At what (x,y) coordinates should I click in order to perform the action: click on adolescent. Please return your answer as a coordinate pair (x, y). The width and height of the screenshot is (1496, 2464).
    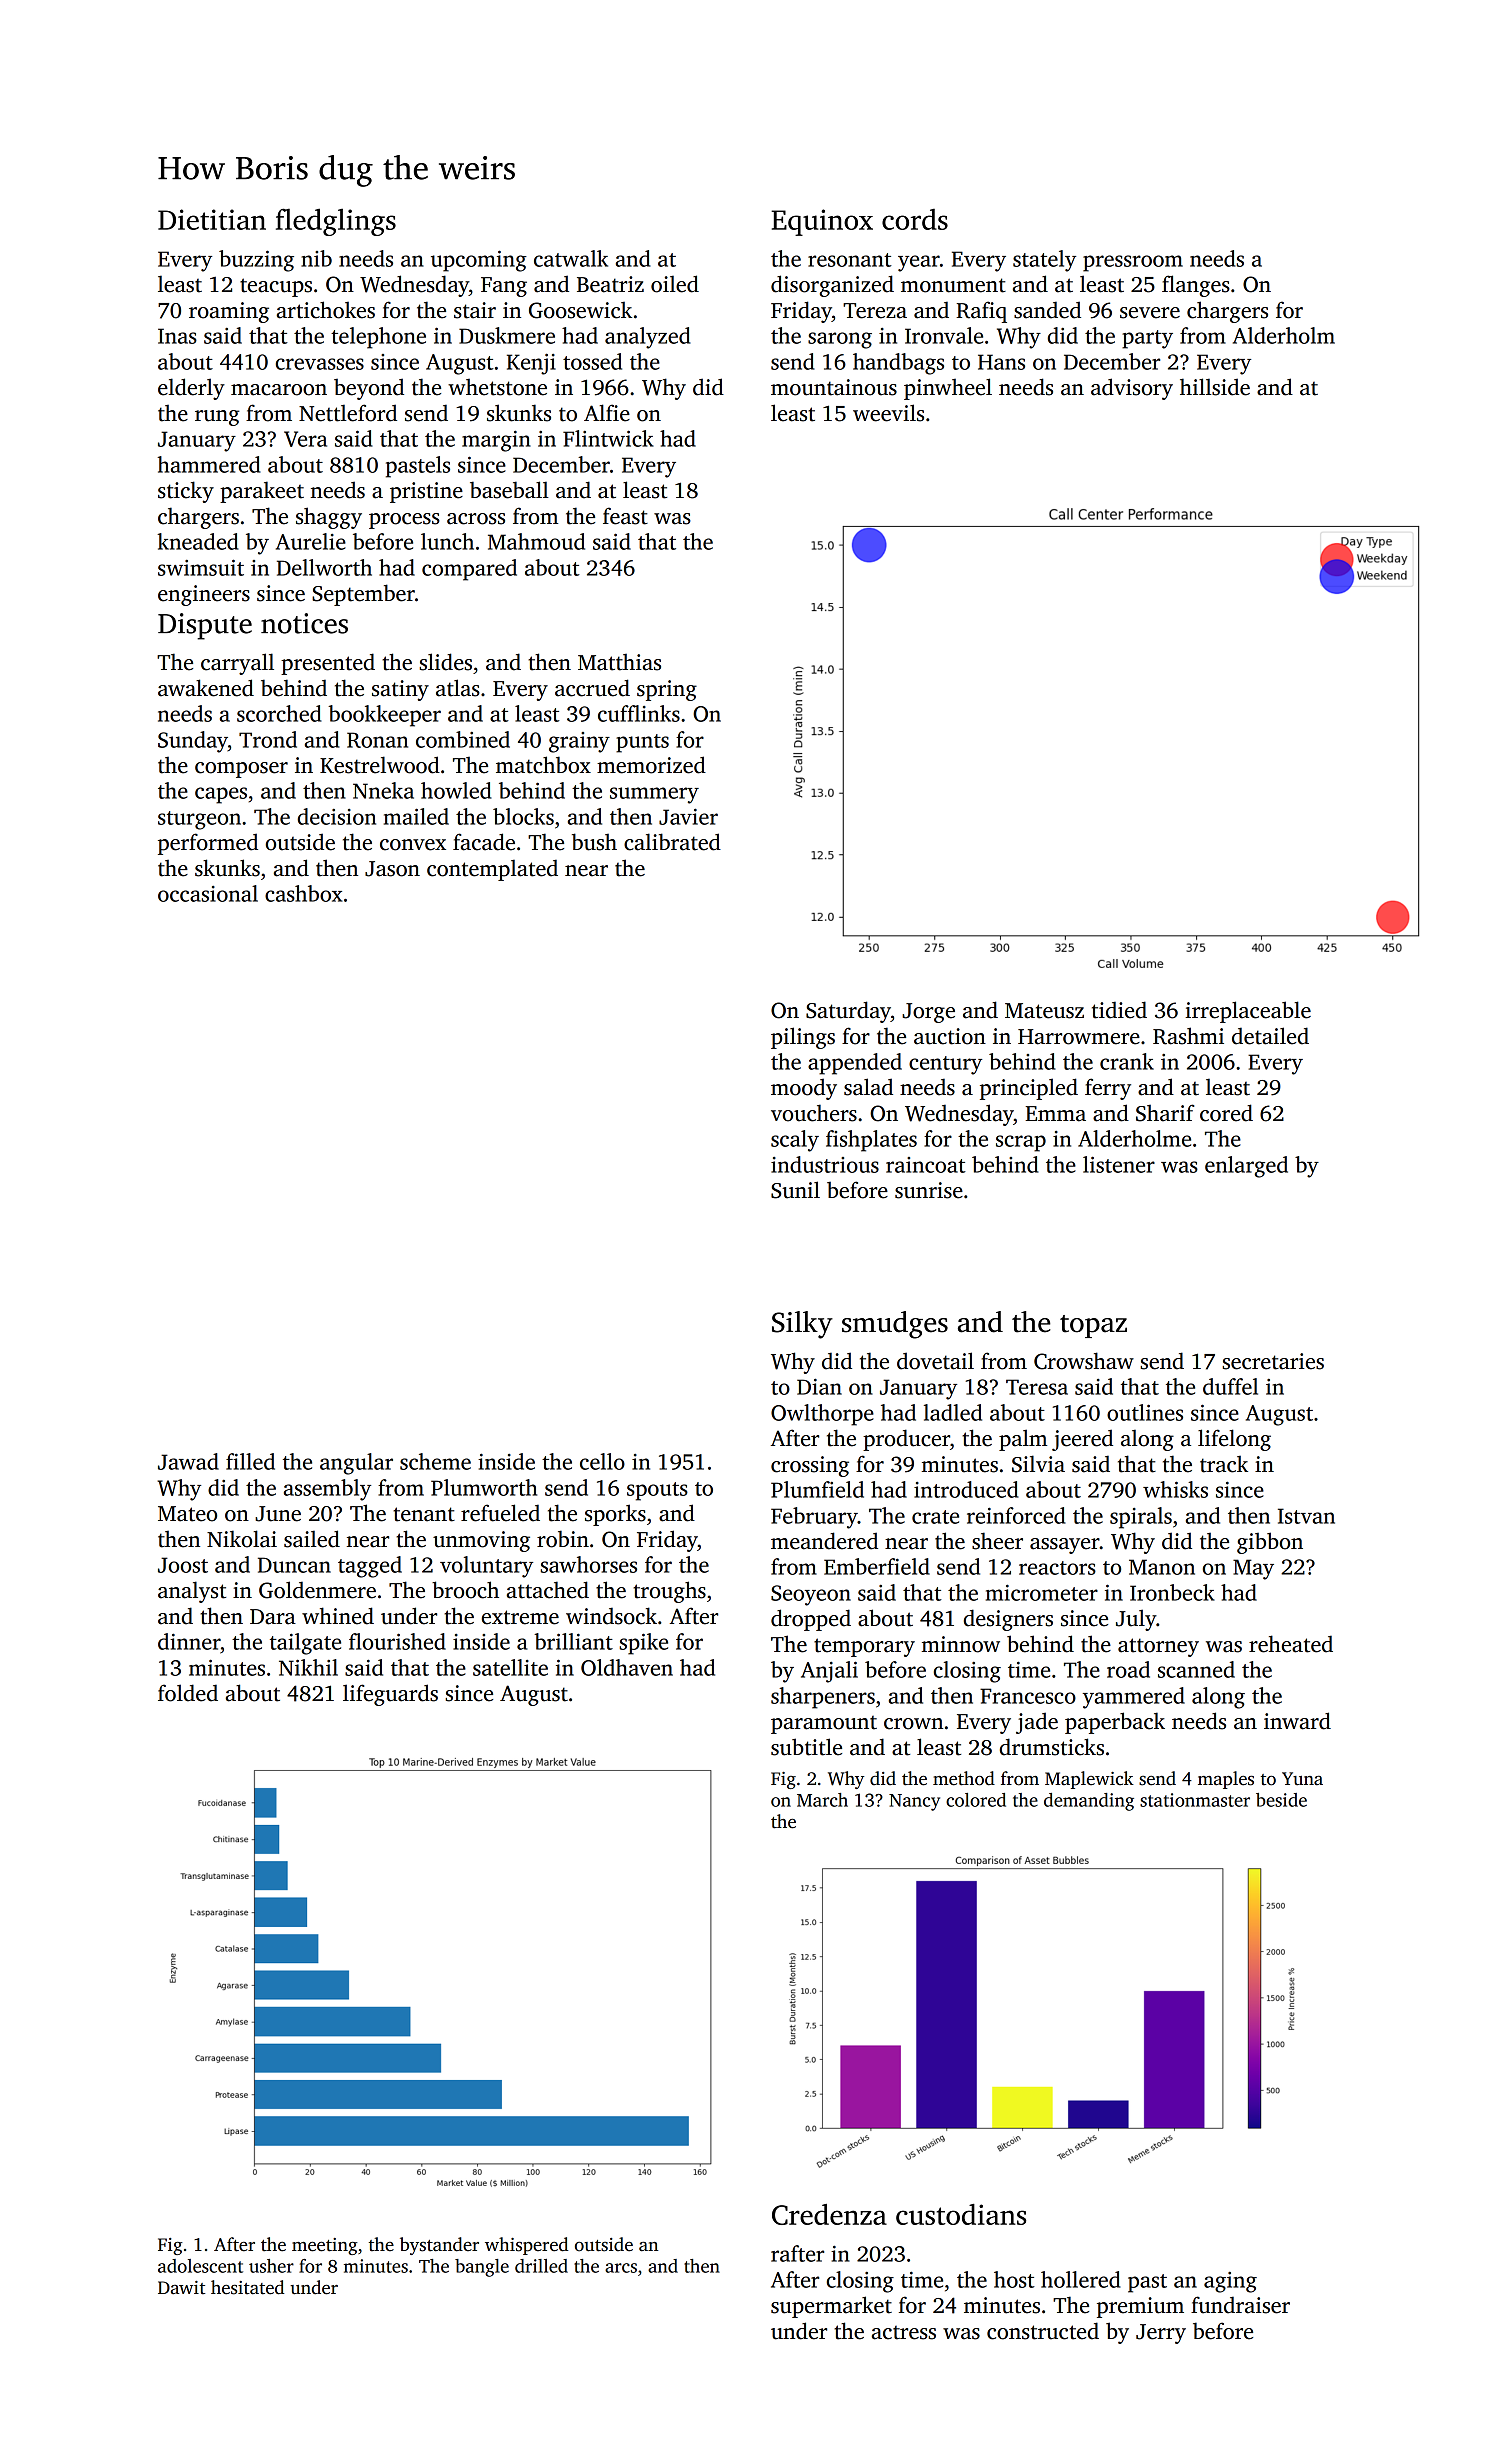
    Looking at the image, I should click on (200, 2266).
